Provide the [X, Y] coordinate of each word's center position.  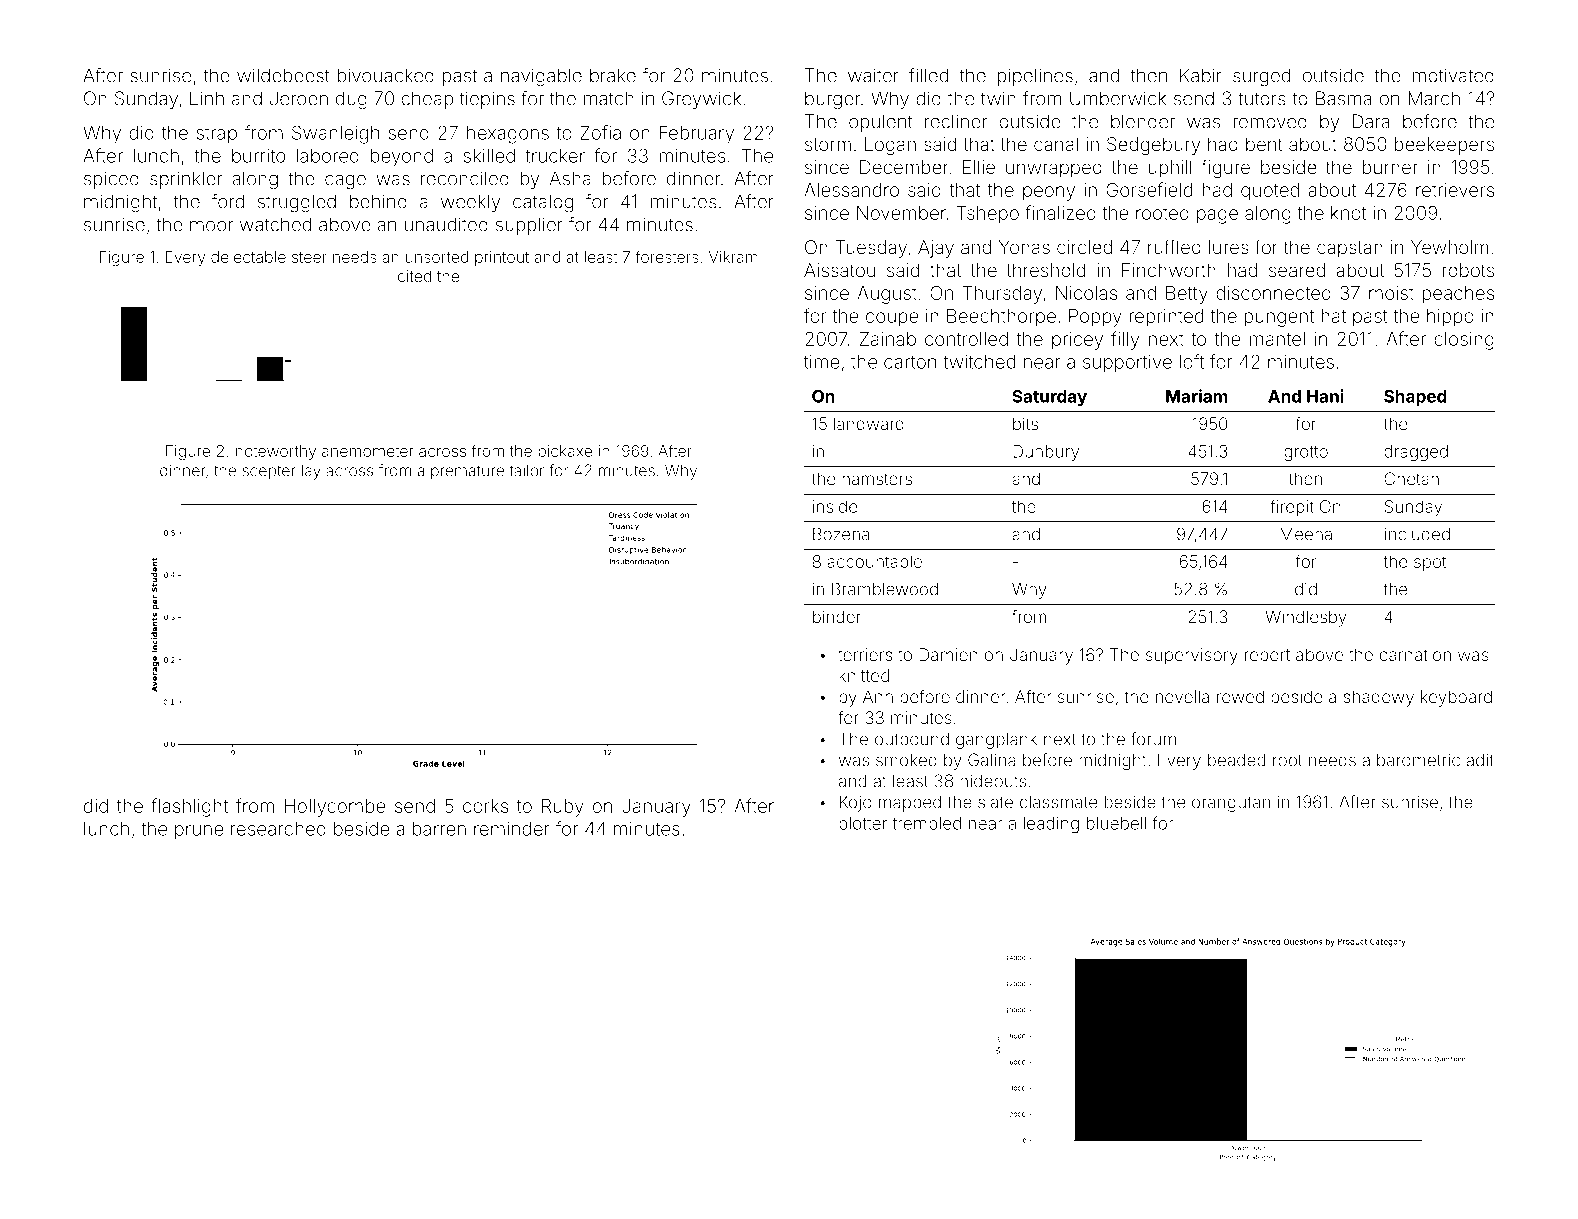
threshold [1046, 270]
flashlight [189, 807]
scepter [269, 472]
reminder [512, 829]
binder [837, 616]
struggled [297, 203]
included [1417, 534]
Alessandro [851, 190]
